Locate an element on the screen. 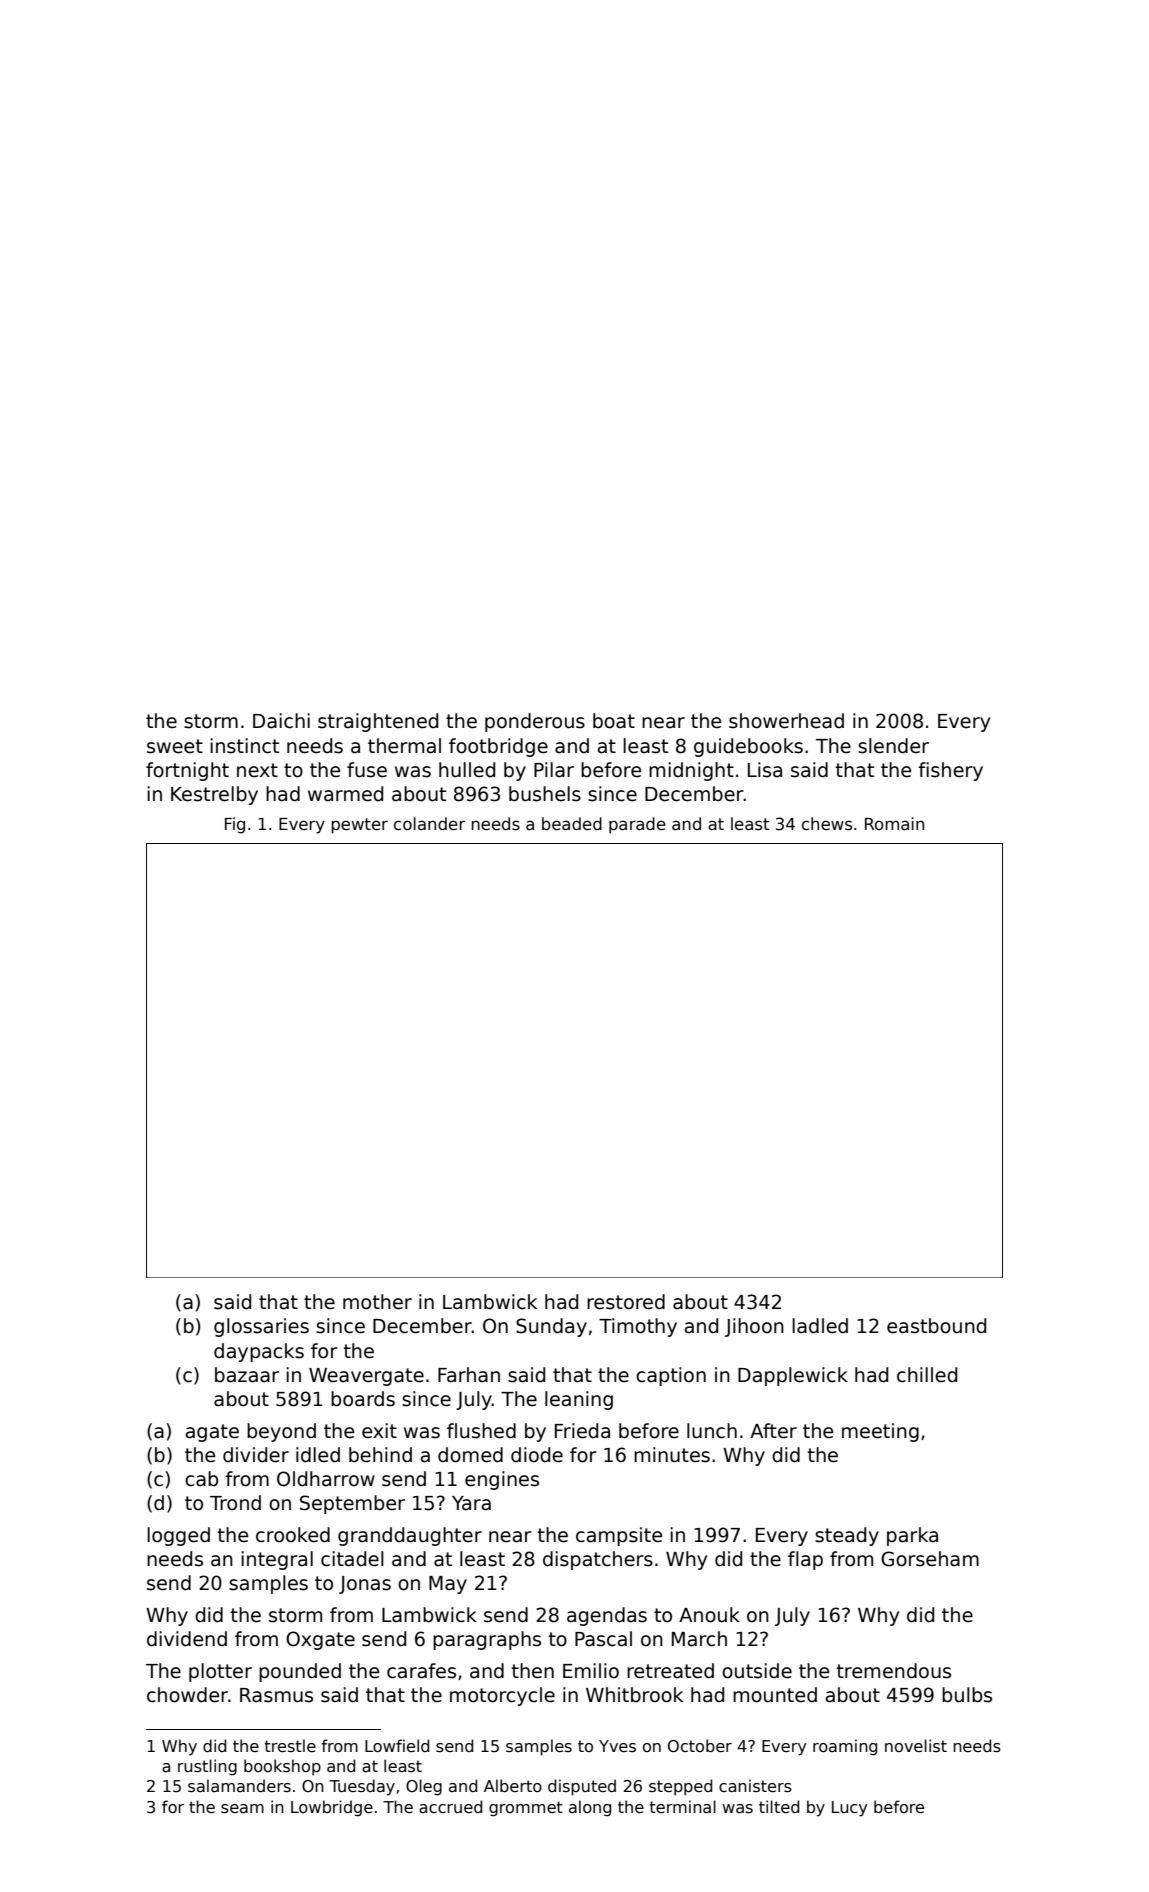 The height and width of the screenshot is (1892, 1149). flap is located at coordinates (805, 1560).
